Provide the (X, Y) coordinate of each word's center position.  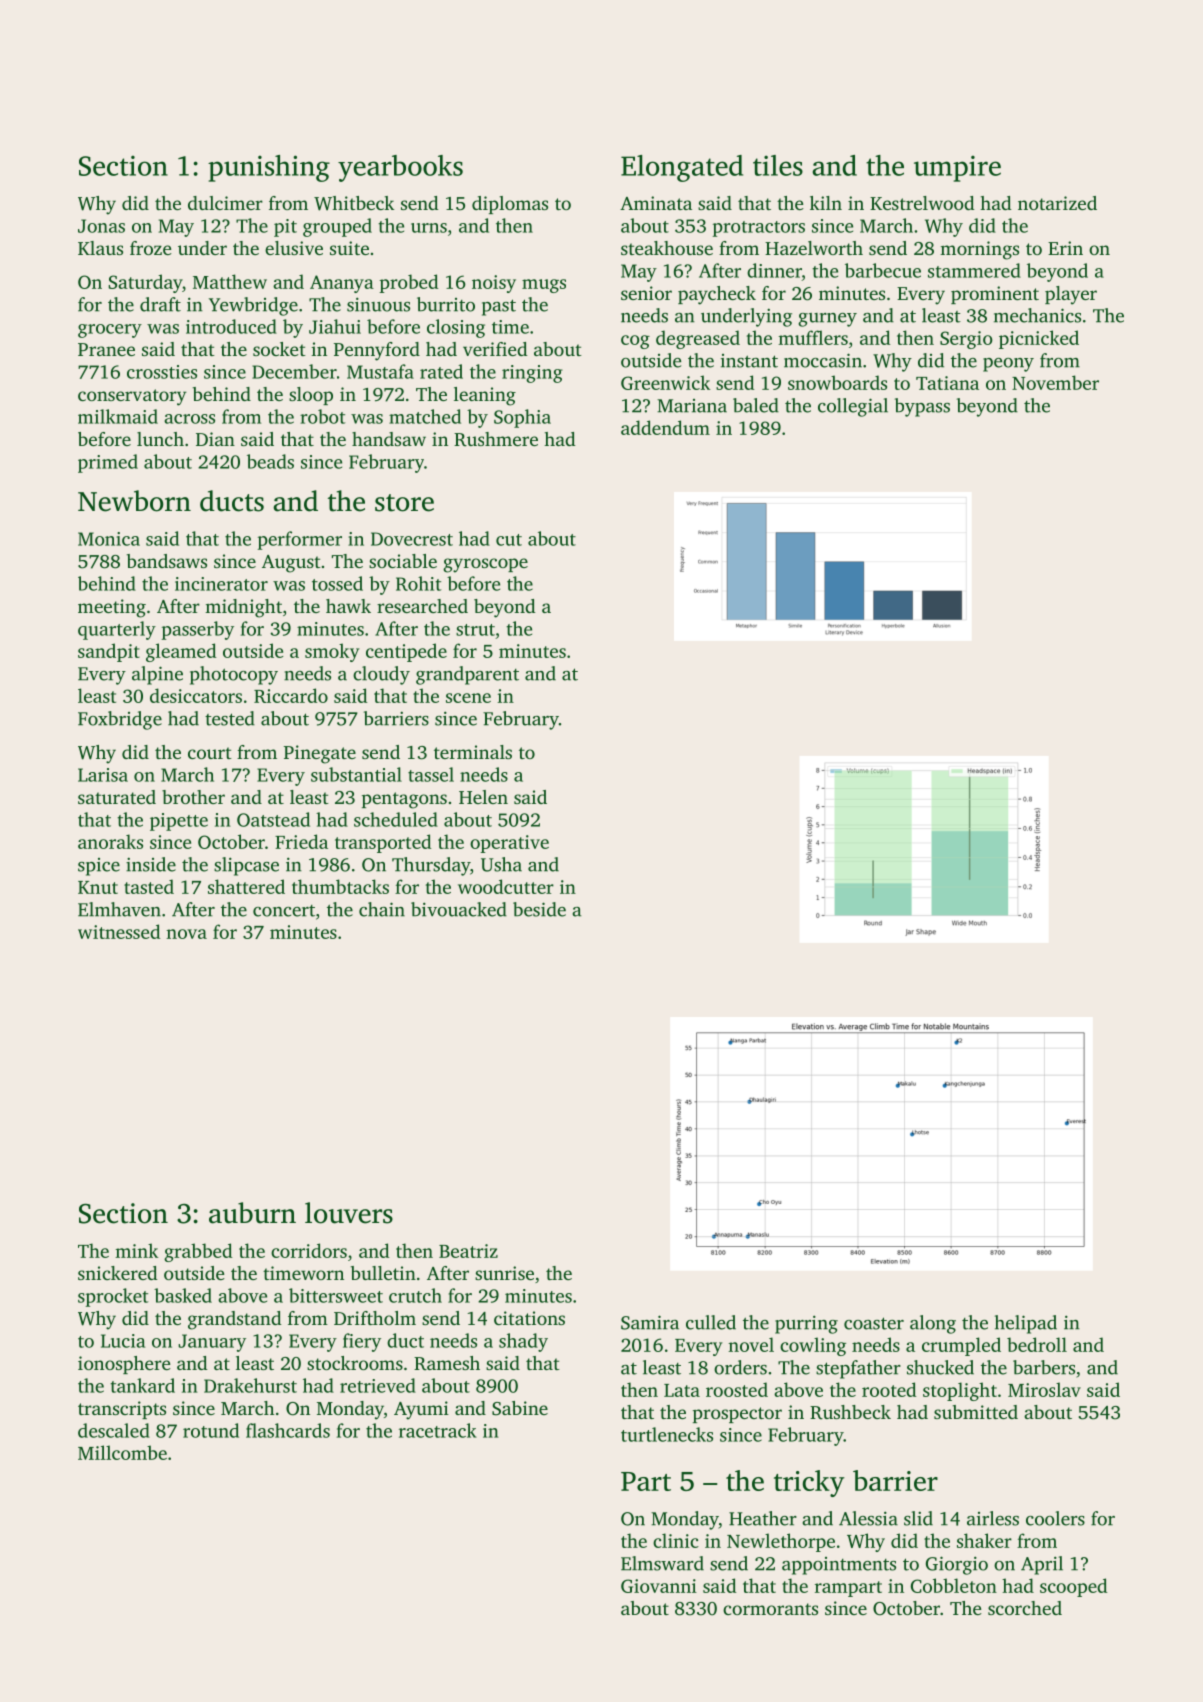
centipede (406, 652)
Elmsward (662, 1563)
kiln (826, 203)
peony (1008, 365)
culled (711, 1322)
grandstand (234, 1320)
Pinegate (320, 754)
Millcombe (122, 1452)
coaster (874, 1323)
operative (509, 844)
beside (539, 909)
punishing (269, 168)
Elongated (682, 168)
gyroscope (485, 565)
